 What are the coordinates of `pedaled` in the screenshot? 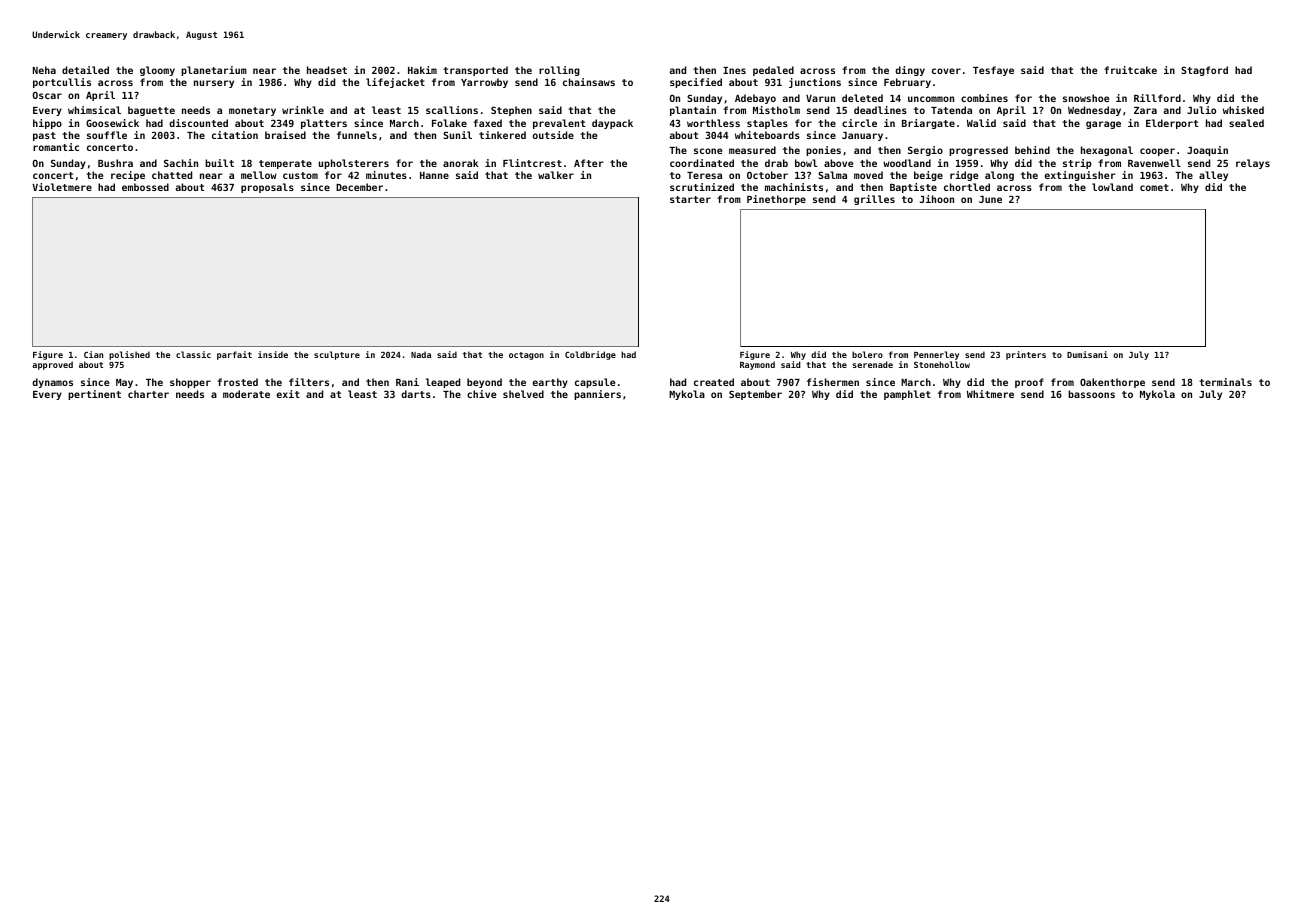 It's located at (773, 71).
